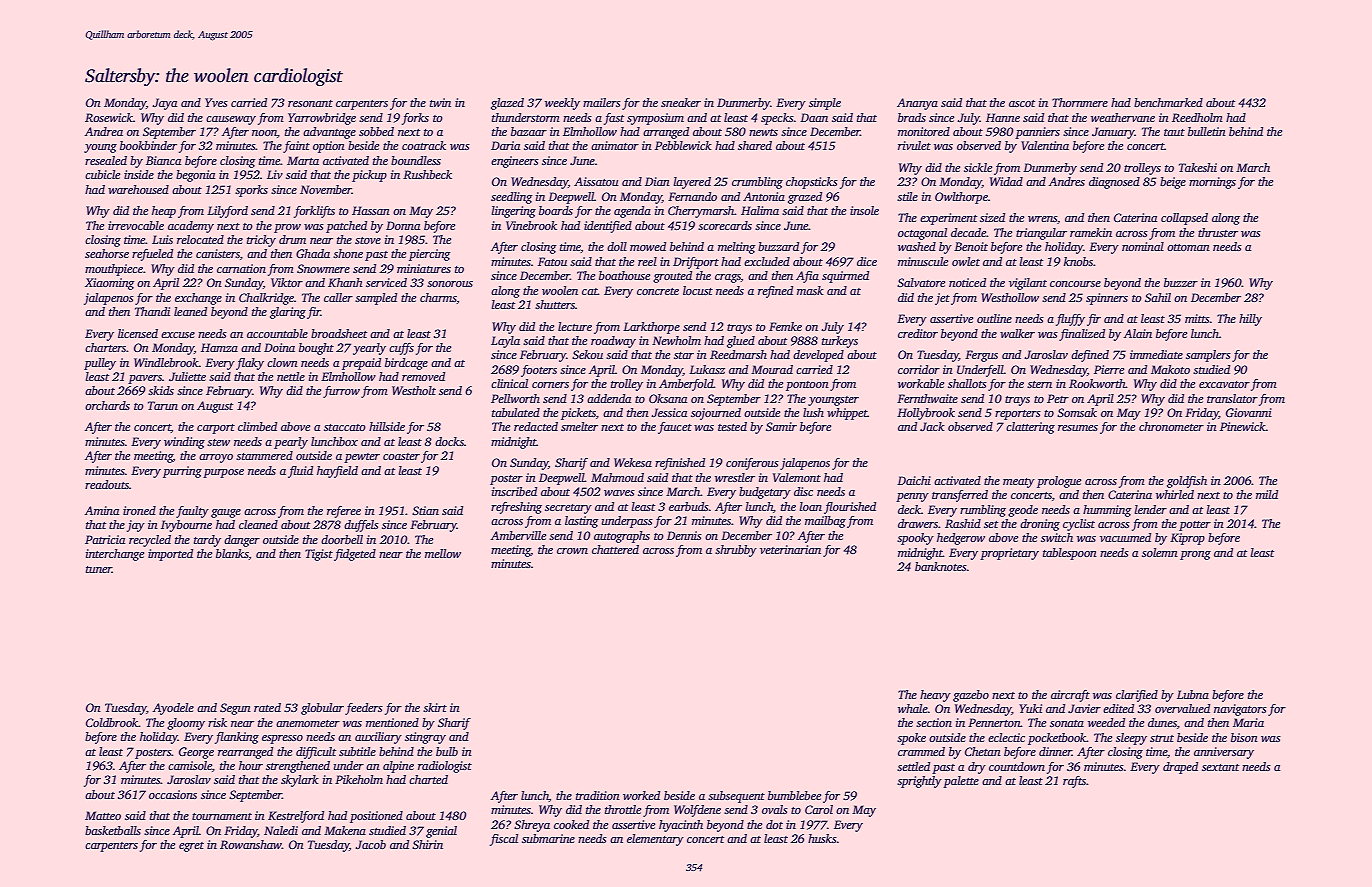 The width and height of the screenshot is (1372, 887). What do you see at coordinates (655, 840) in the screenshot?
I see `elementary` at bounding box center [655, 840].
